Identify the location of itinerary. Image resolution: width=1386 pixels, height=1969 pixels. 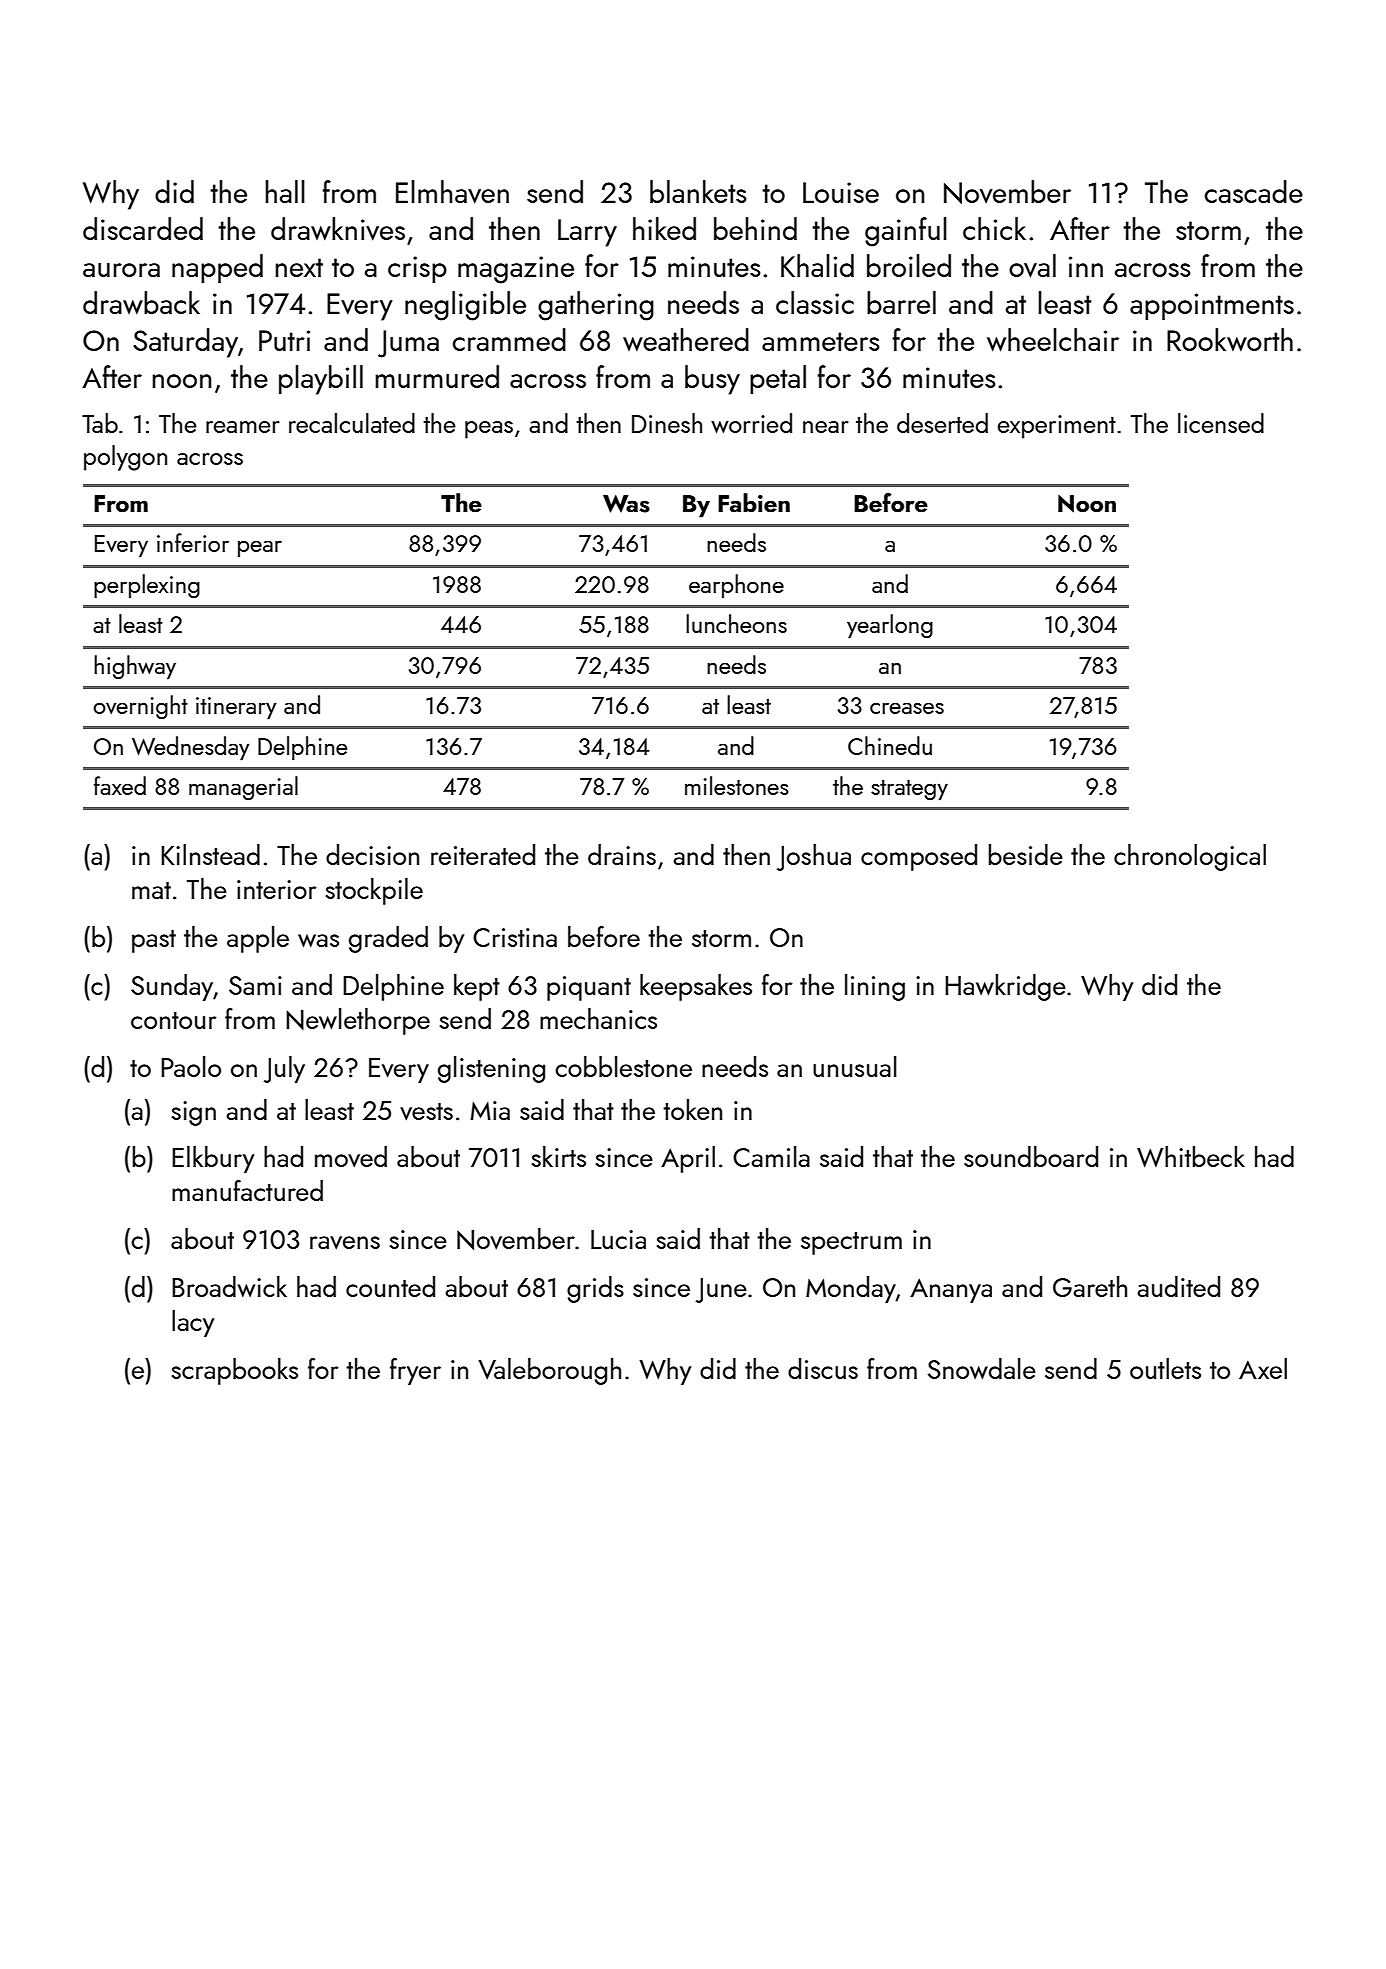
(236, 708).
